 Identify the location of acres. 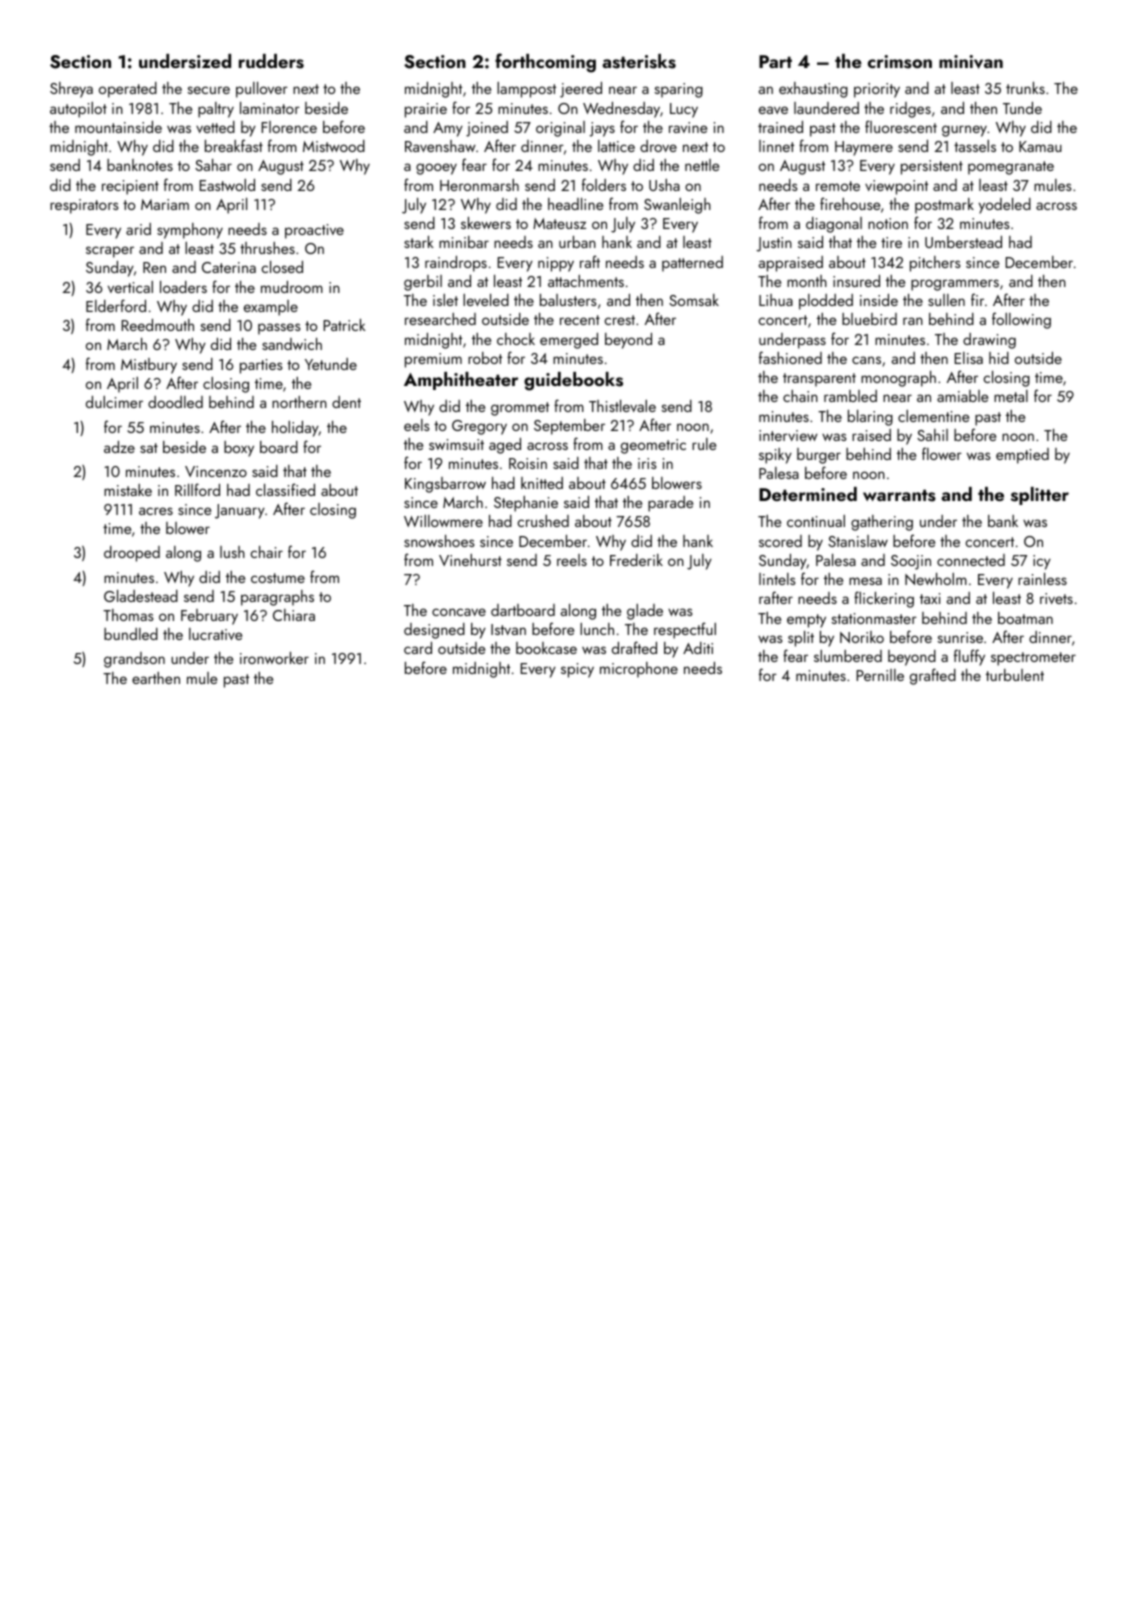
(156, 511).
